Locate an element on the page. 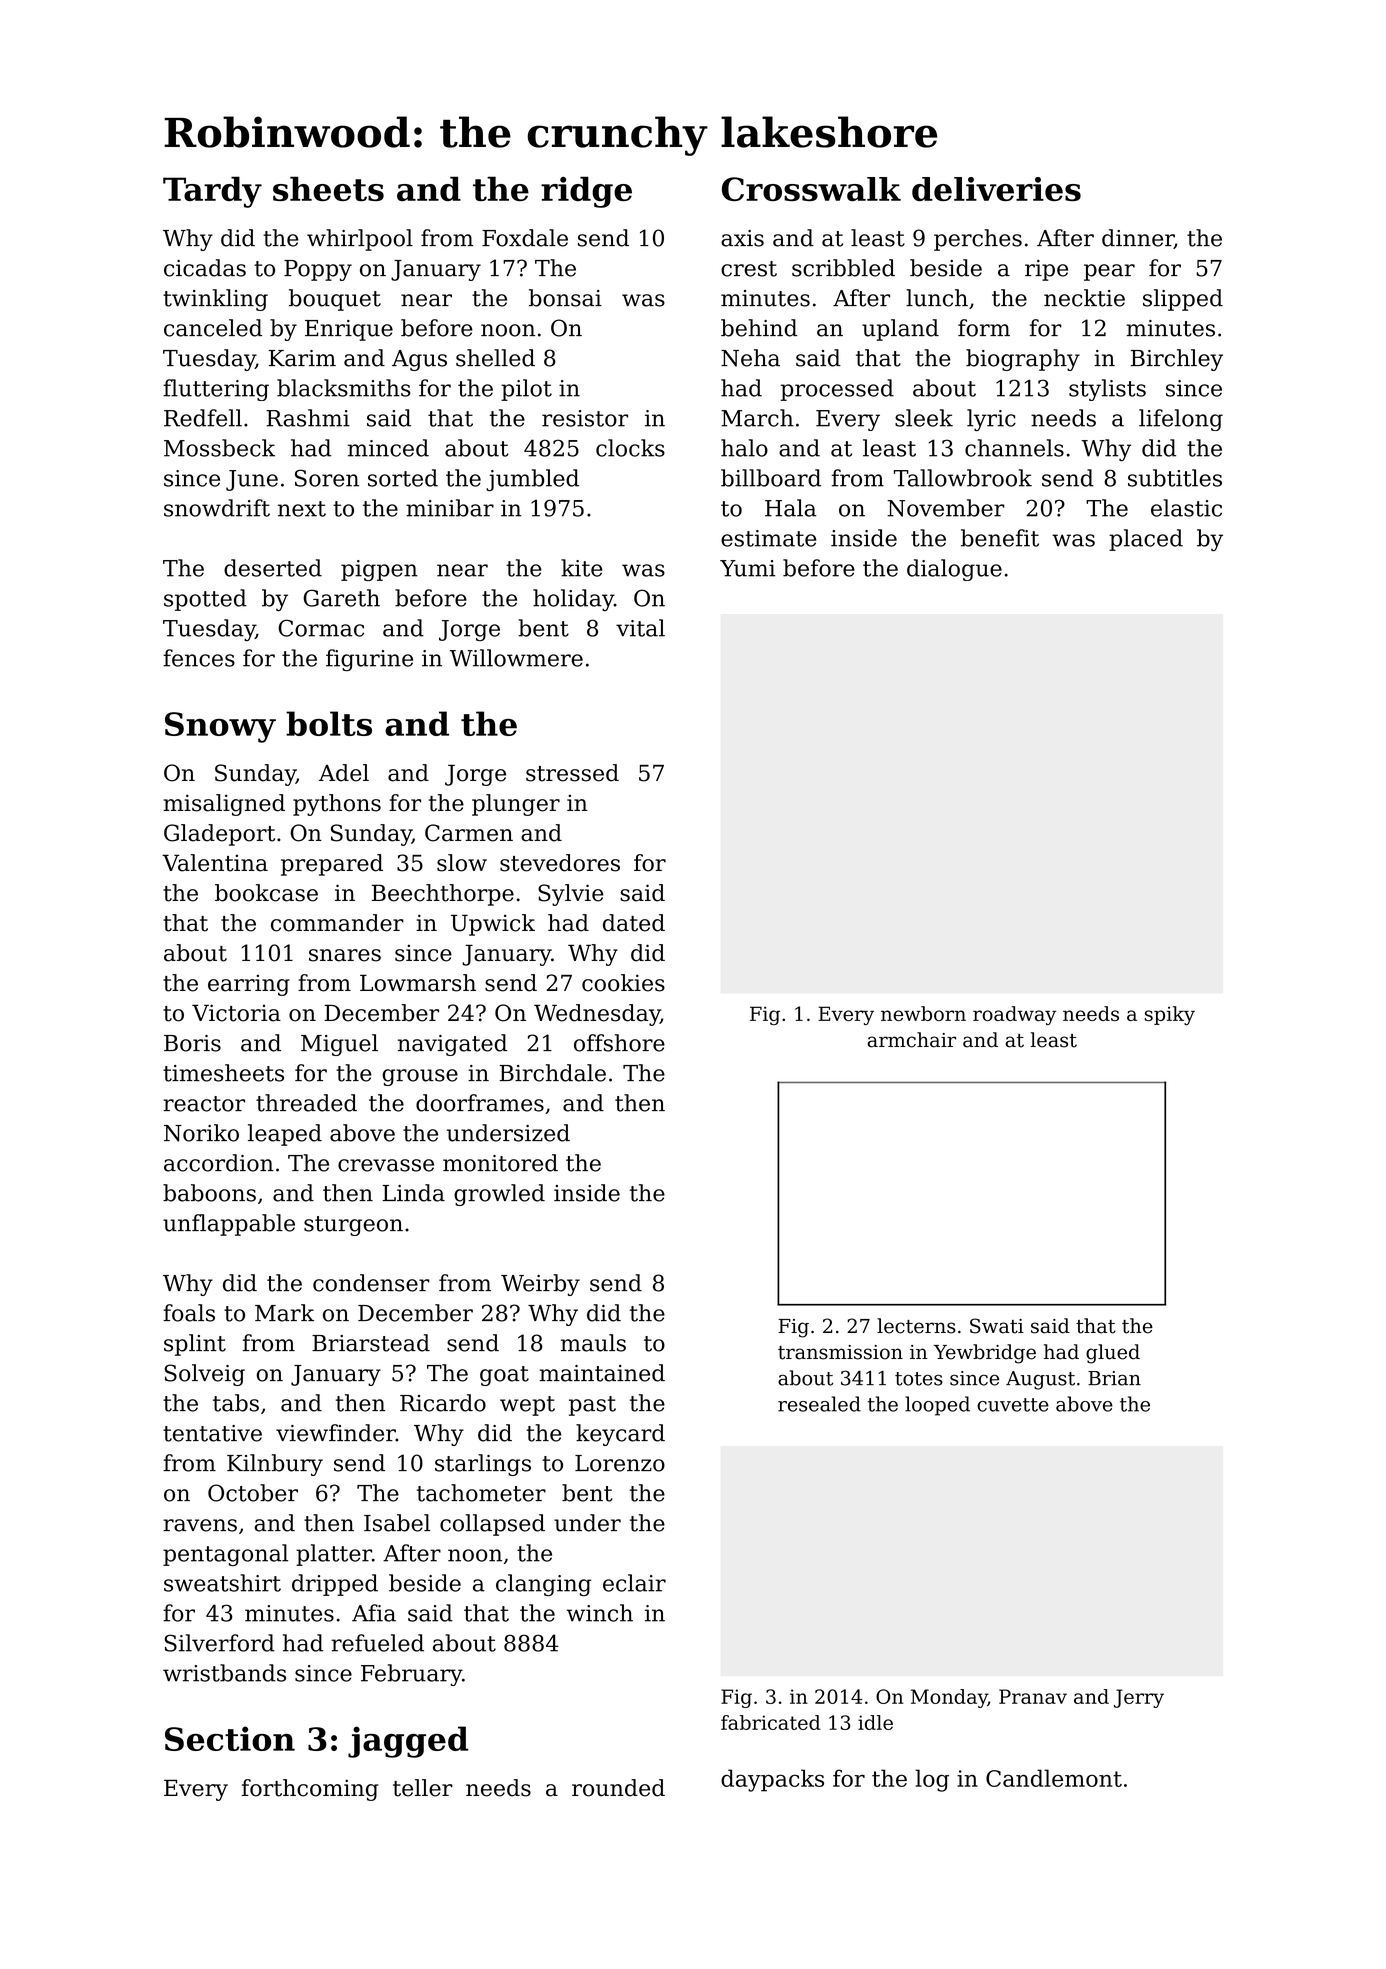 Image resolution: width=1386 pixels, height=1969 pixels. deliveries is located at coordinates (996, 189).
